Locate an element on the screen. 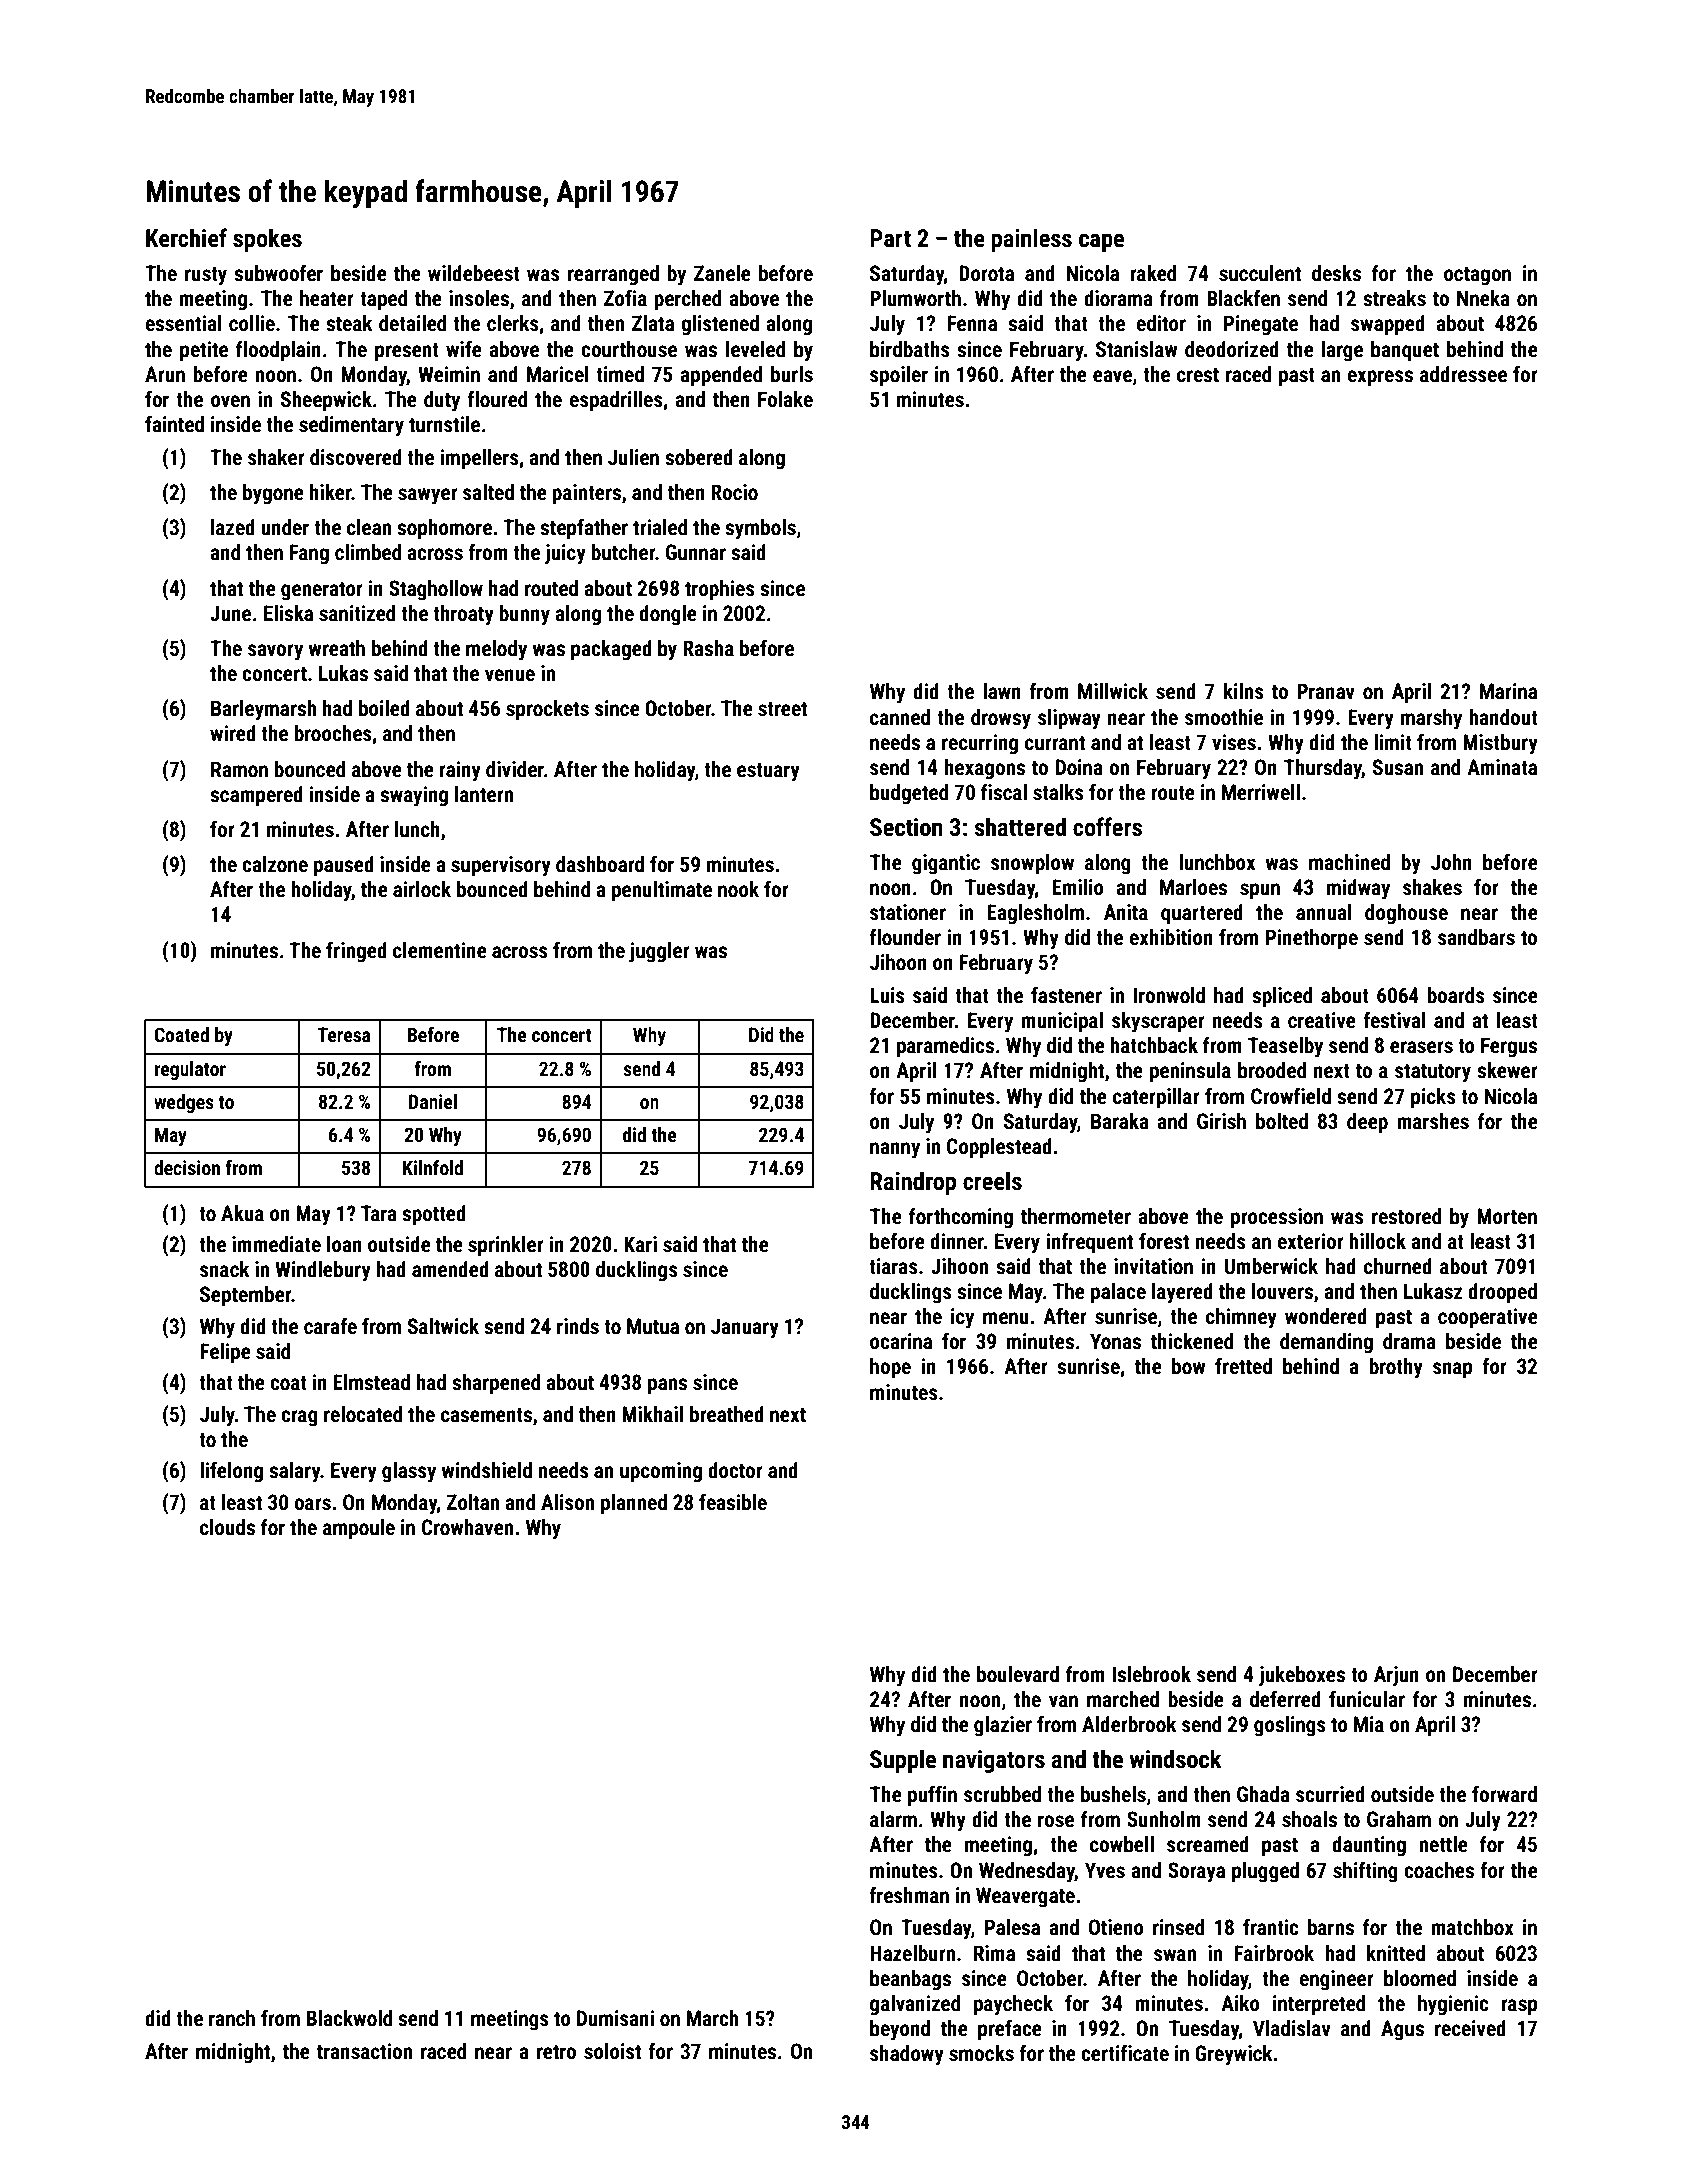 This screenshot has height=2178, width=1683. soloist is located at coordinates (612, 2051).
